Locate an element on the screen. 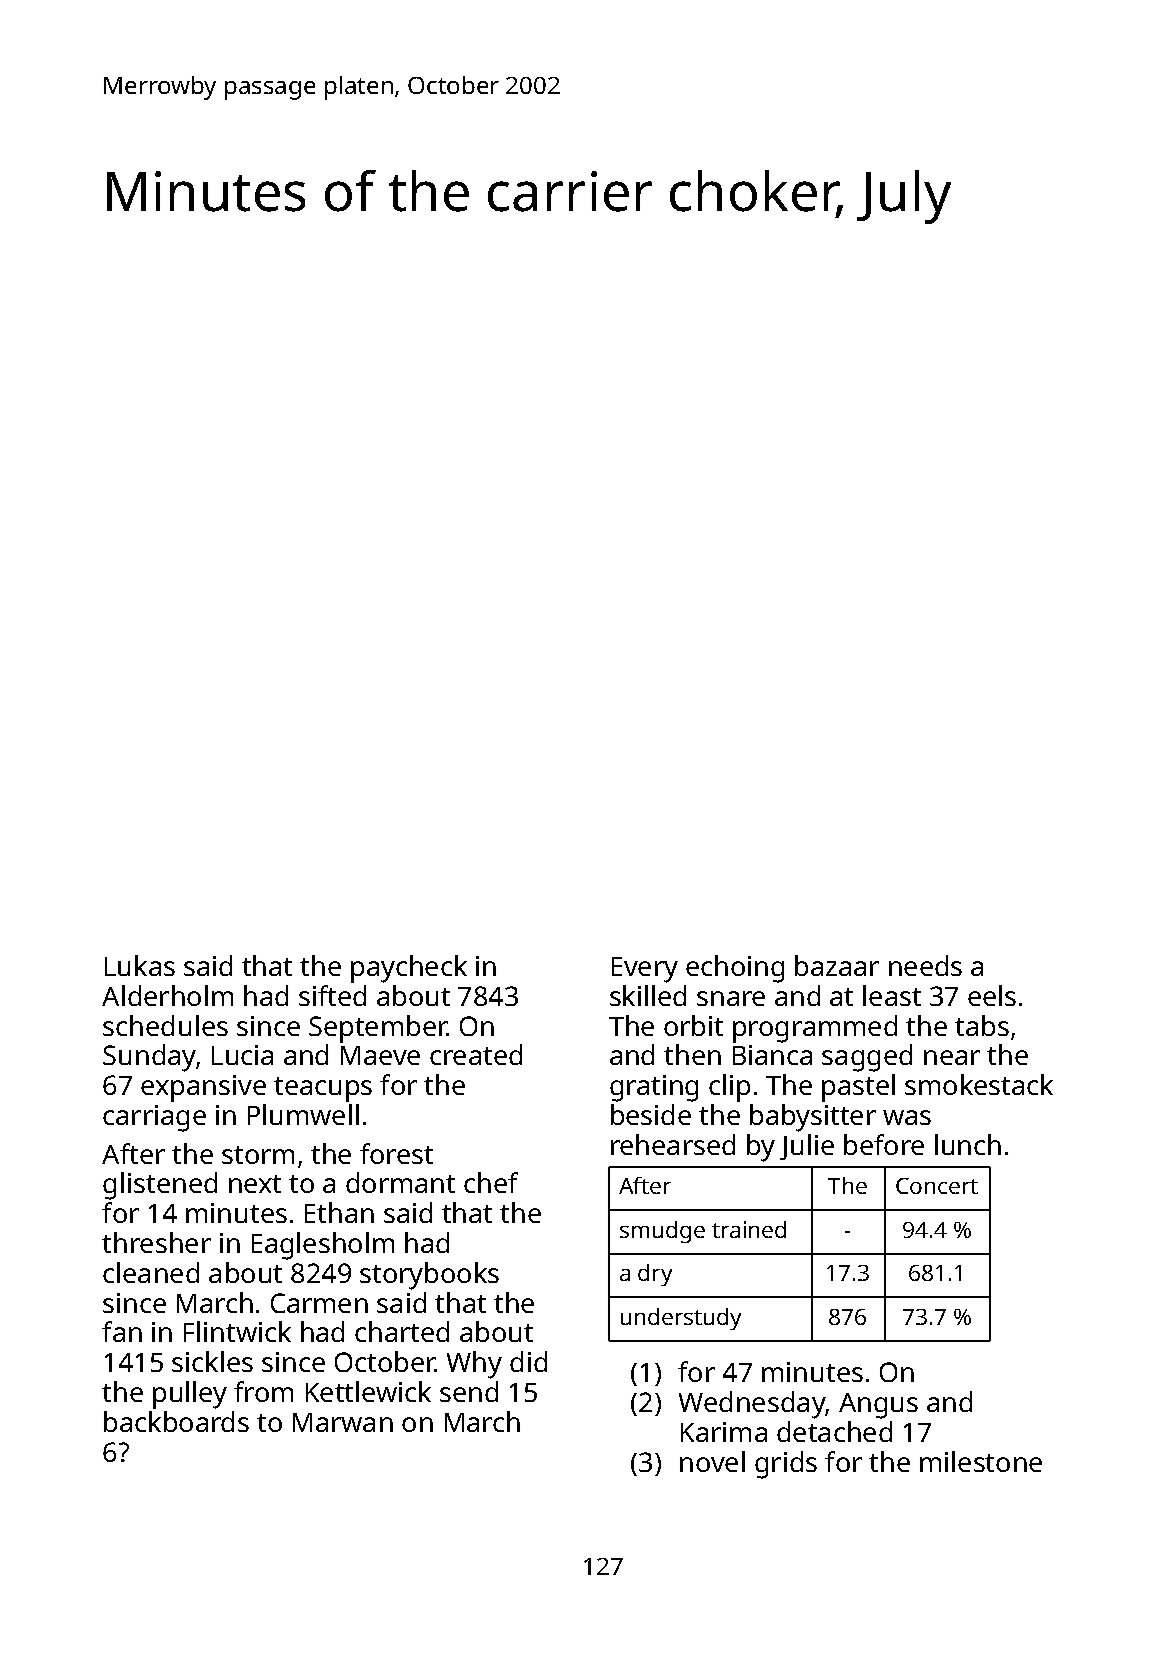 The width and height of the screenshot is (1165, 1654). snare is located at coordinates (731, 998).
